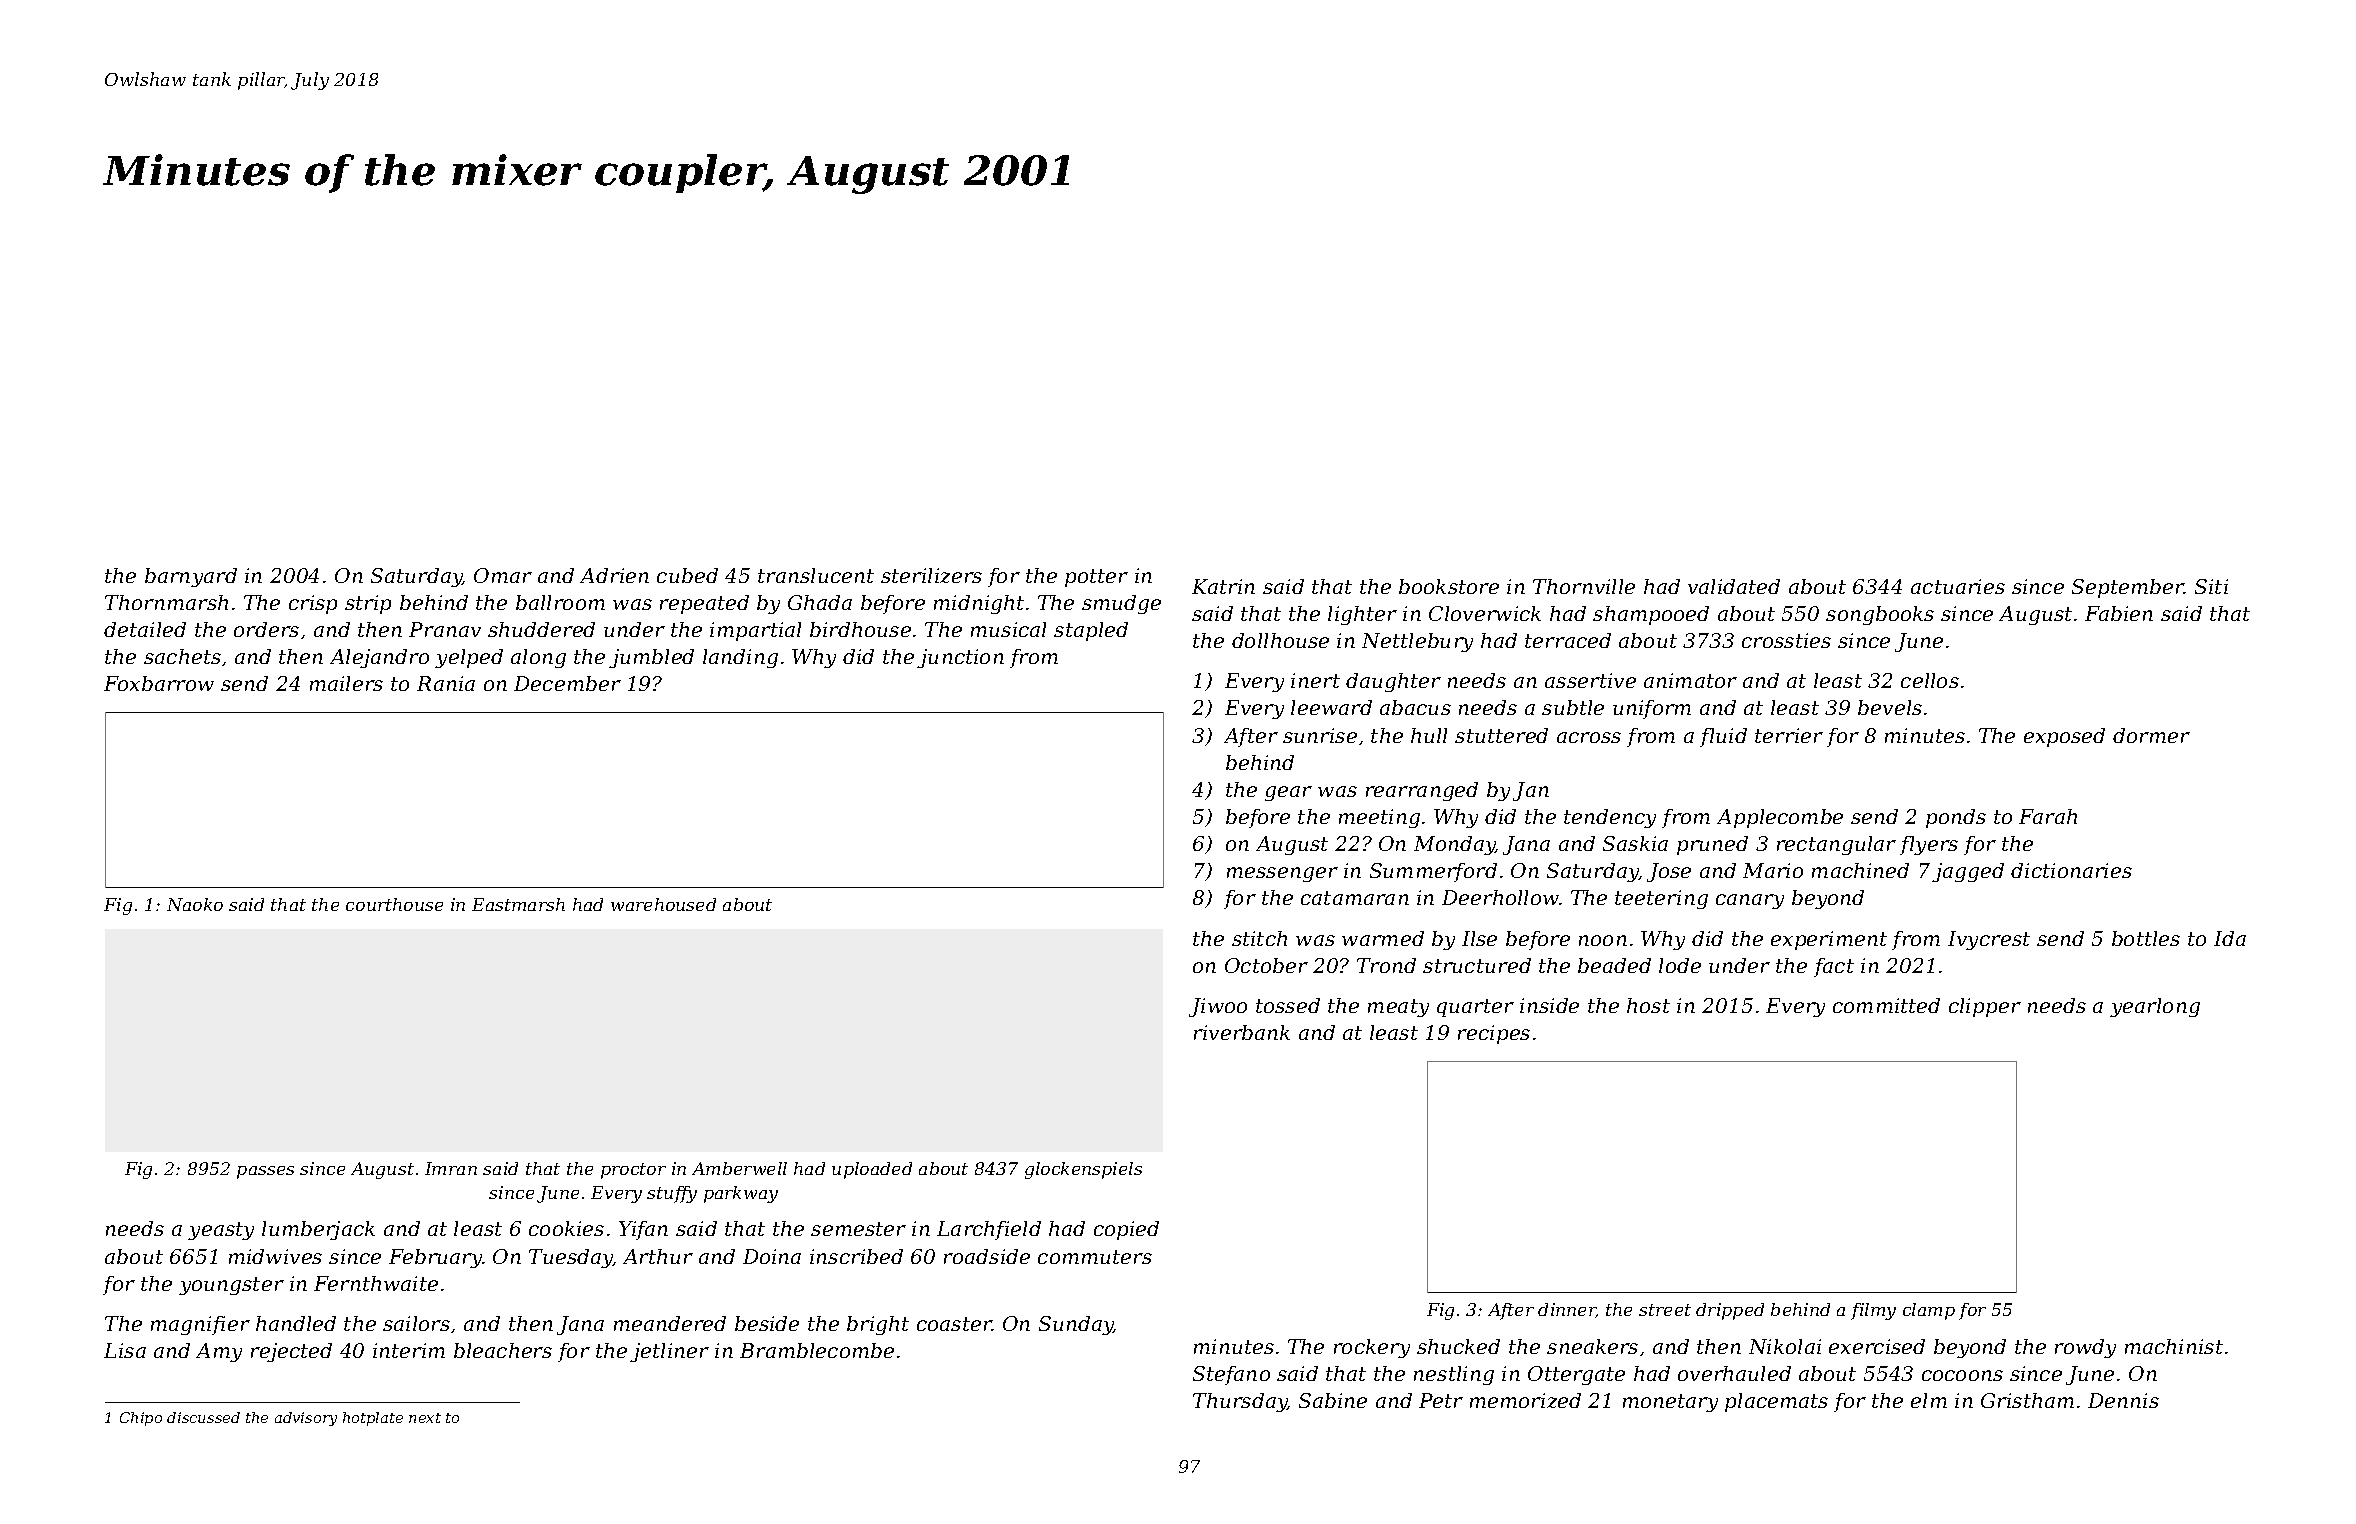  Describe the element at coordinates (219, 1352) in the screenshot. I see `Amy` at that location.
